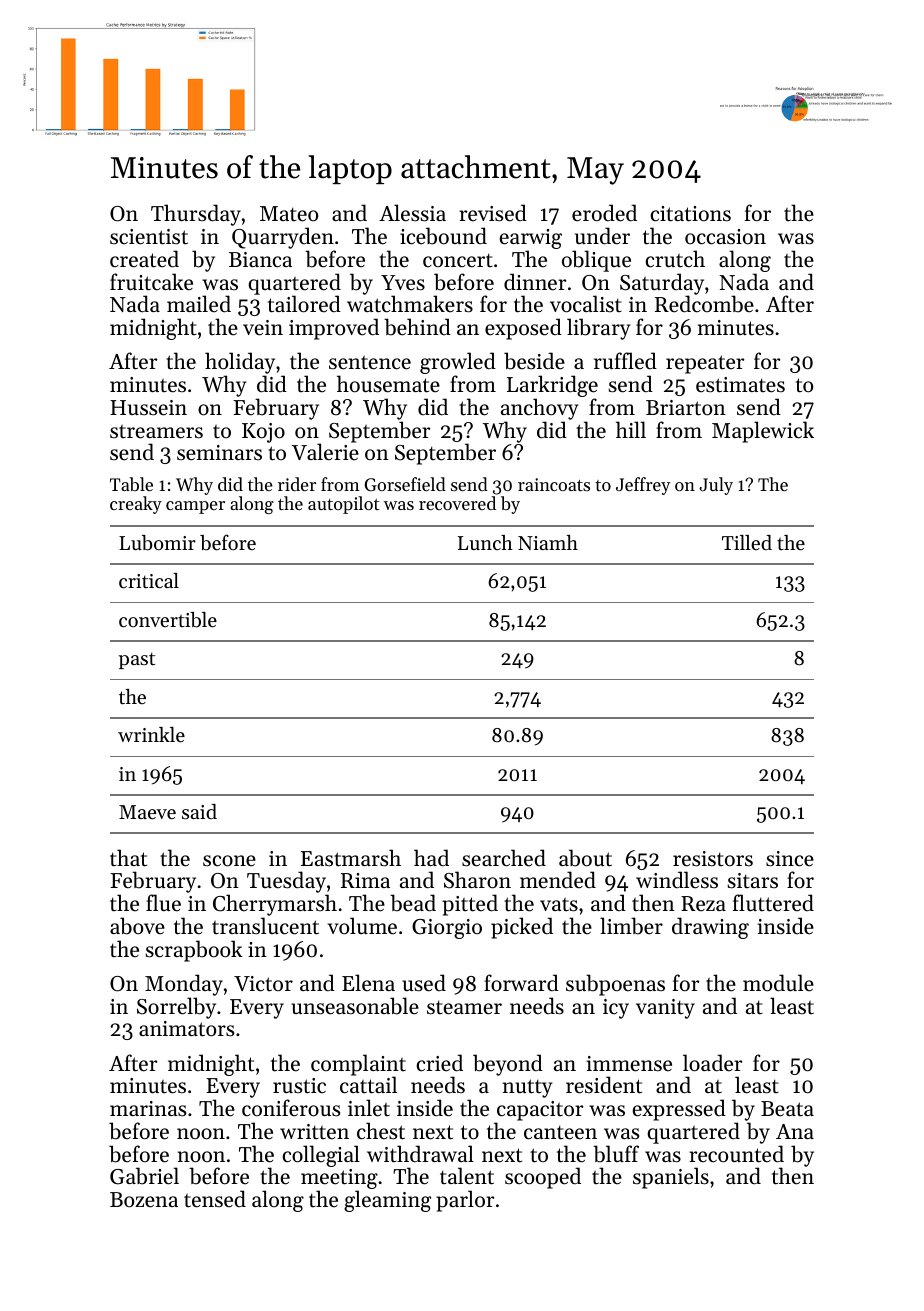 Image resolution: width=924 pixels, height=1311 pixels. Describe the element at coordinates (586, 304) in the screenshot. I see `vocalist` at that location.
